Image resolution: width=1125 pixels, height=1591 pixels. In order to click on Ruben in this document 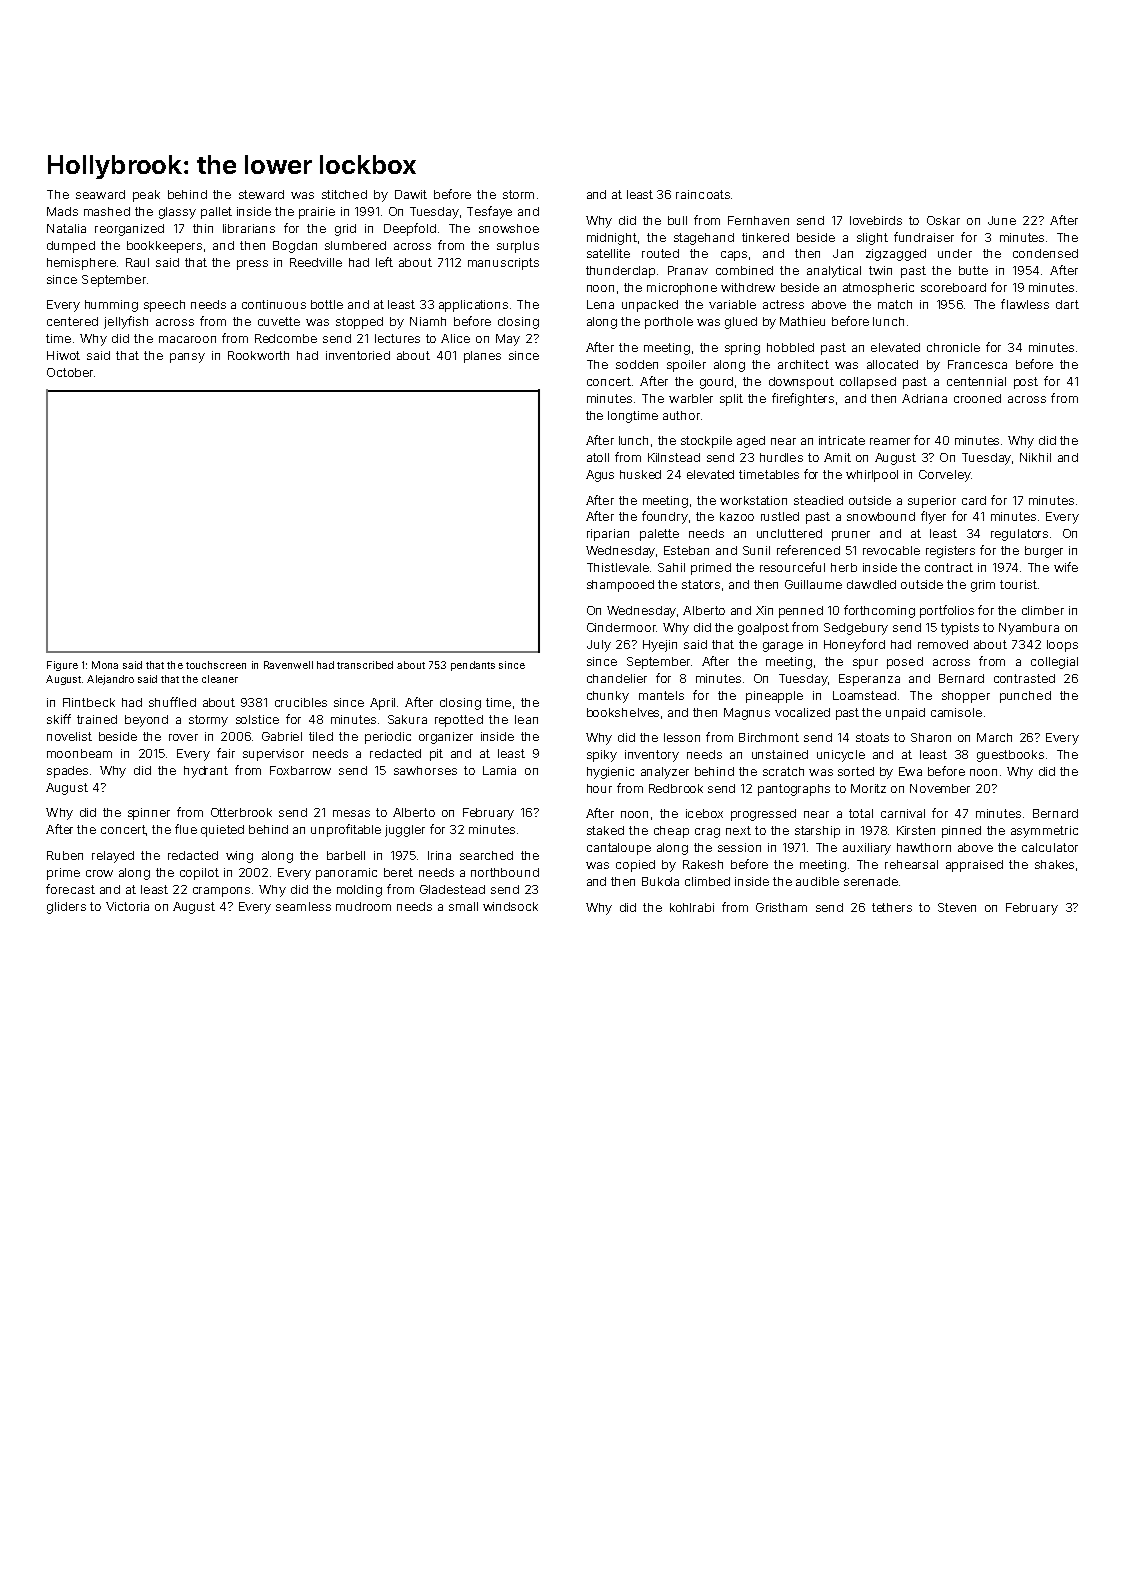, I will do `click(65, 855)`.
